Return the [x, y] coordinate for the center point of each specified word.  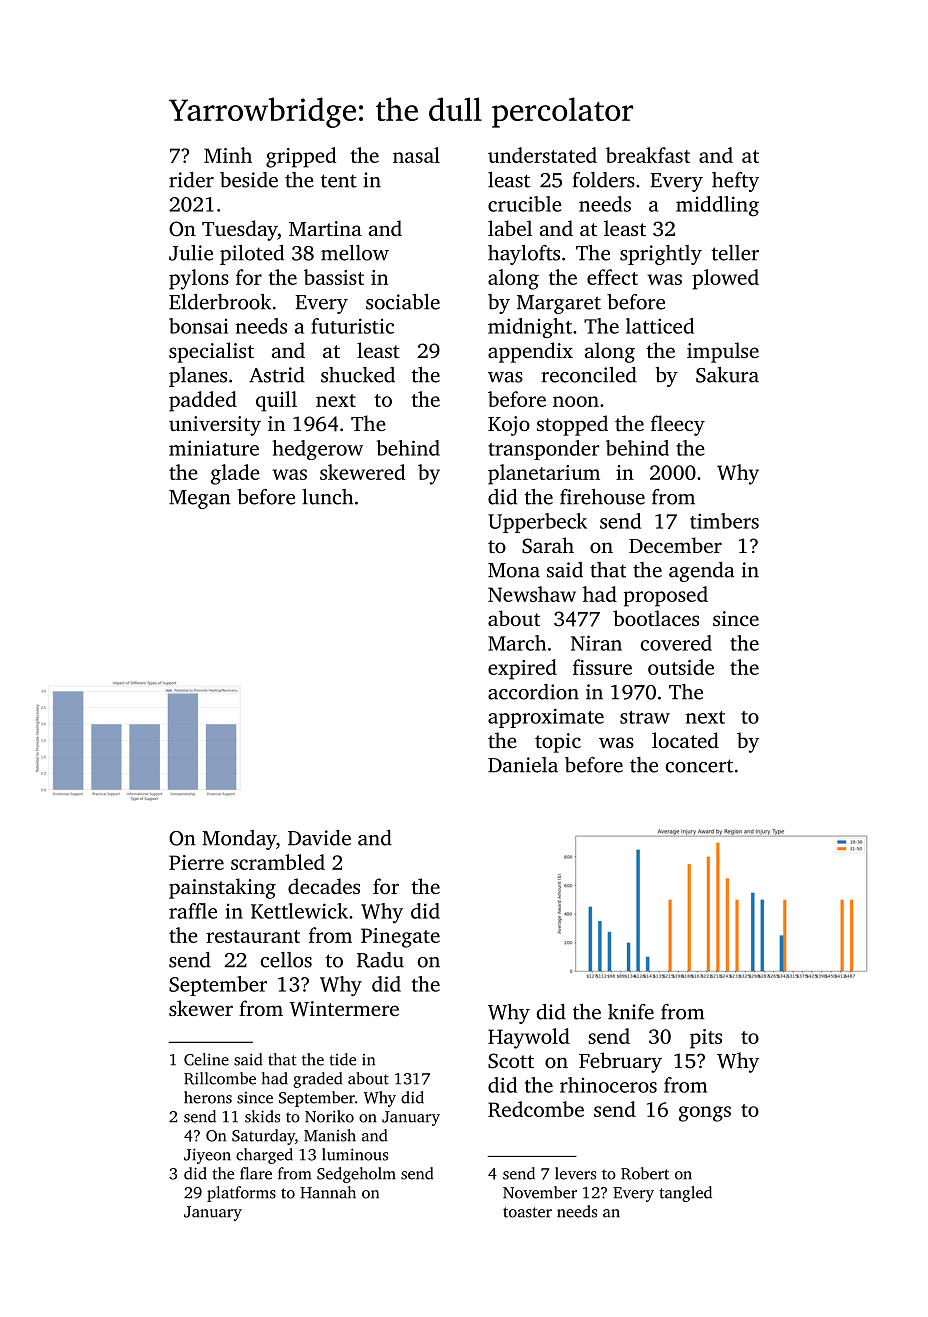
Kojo [509, 426]
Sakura [727, 375]
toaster [527, 1212]
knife [631, 1012]
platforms [241, 1194]
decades [324, 886]
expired [522, 669]
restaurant [253, 936]
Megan [200, 499]
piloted [252, 255]
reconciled [589, 375]
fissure [602, 667]
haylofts [524, 255]
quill [276, 401]
